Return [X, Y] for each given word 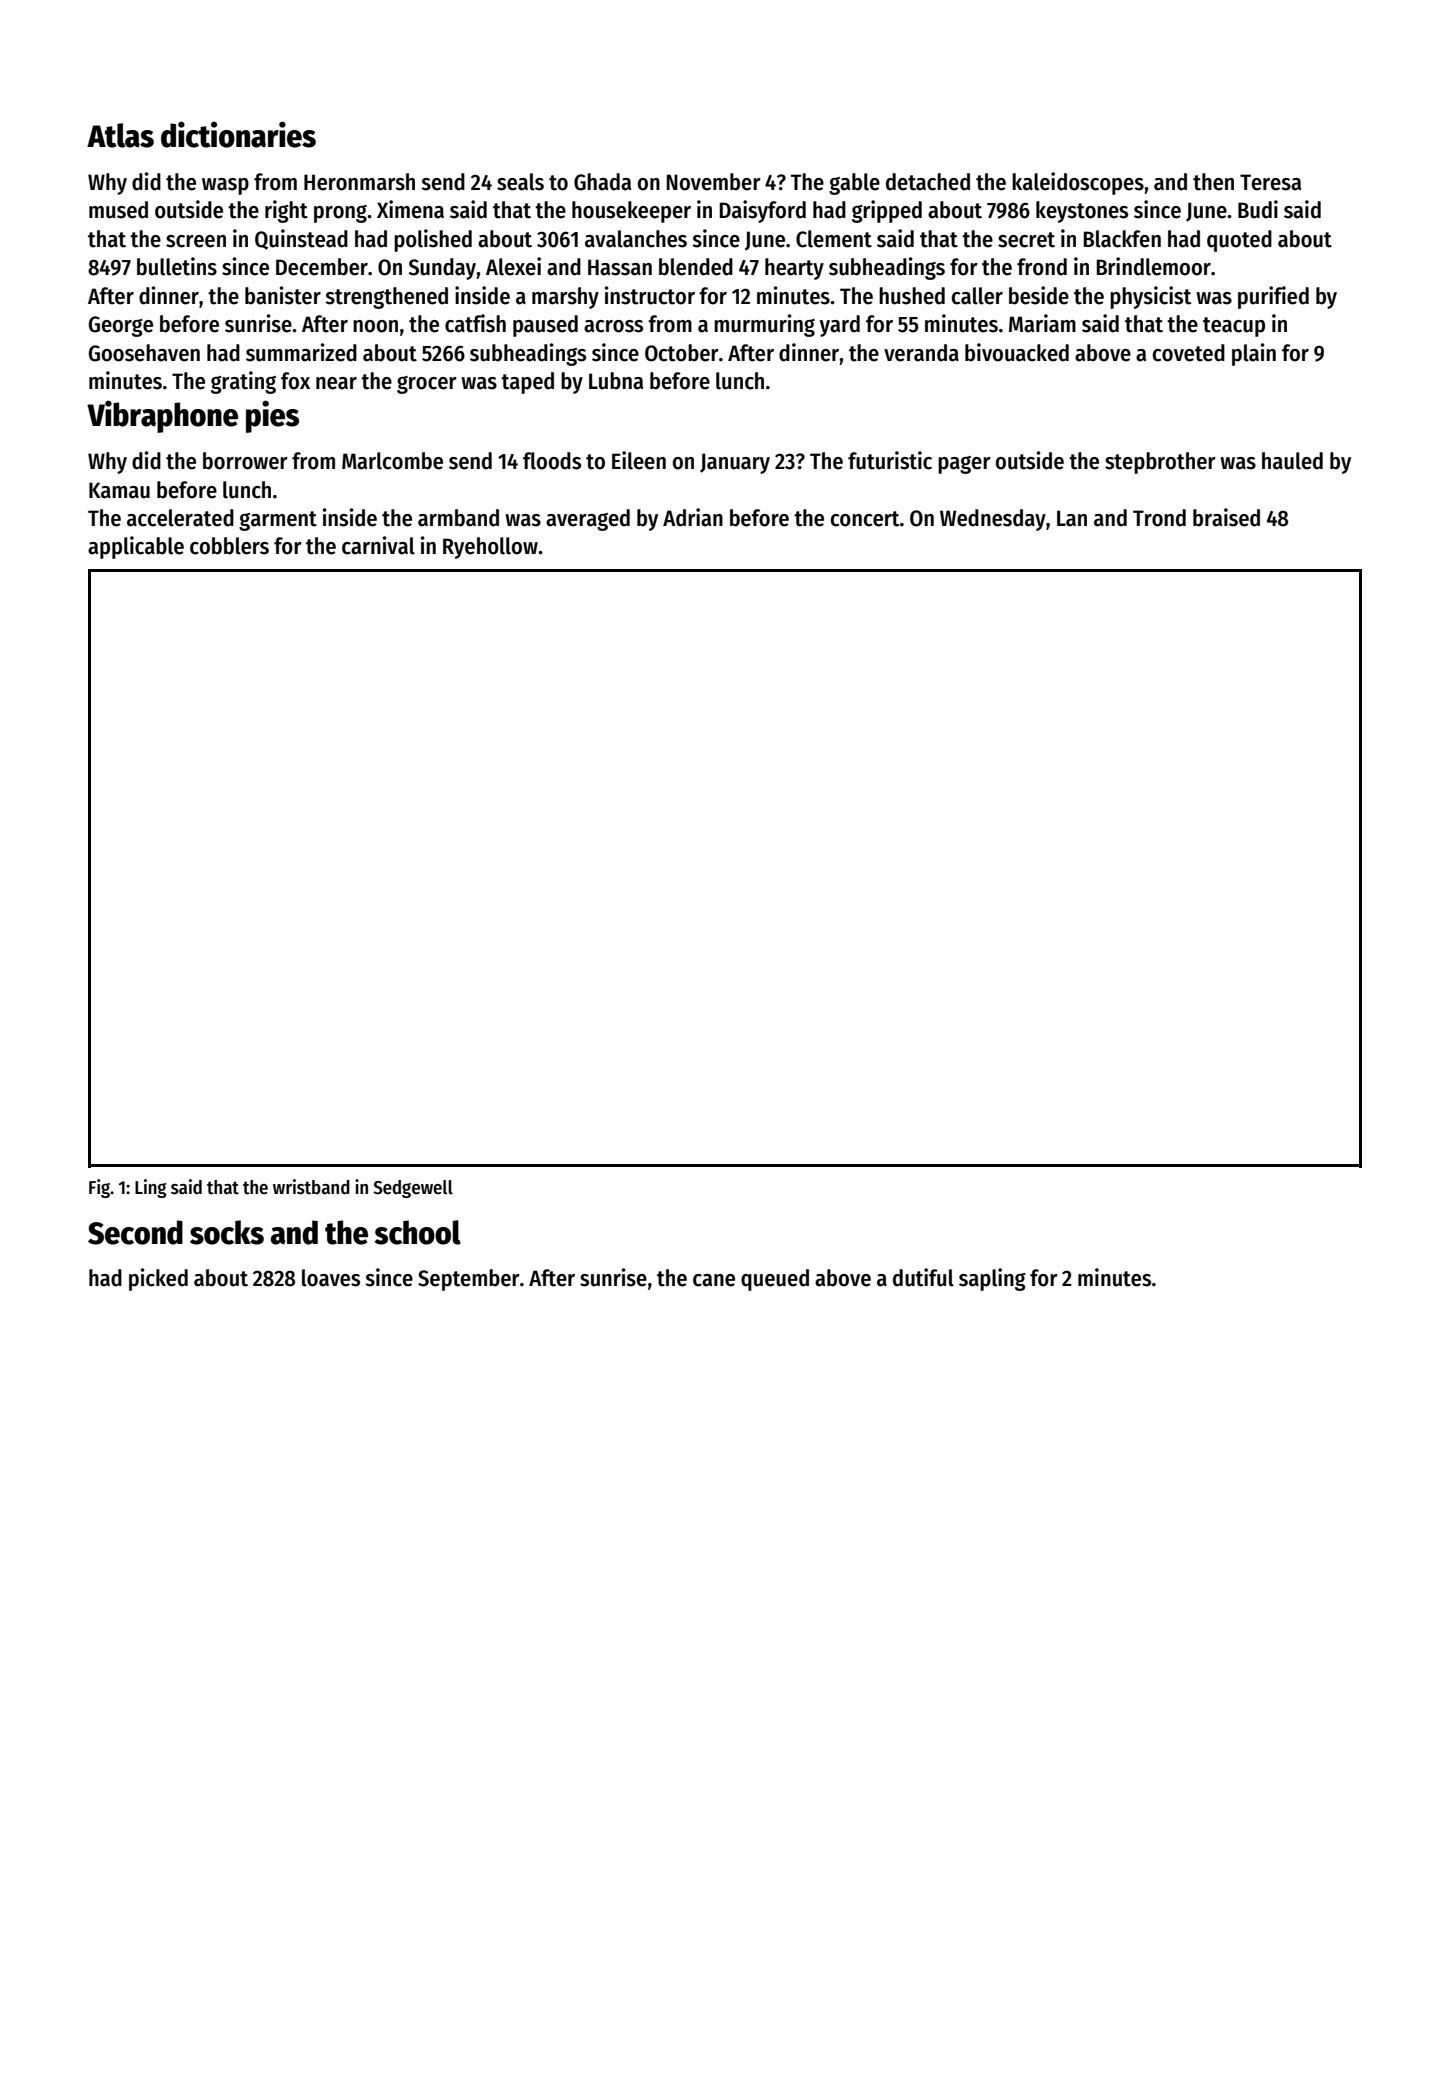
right [286, 211]
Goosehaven [144, 353]
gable [854, 184]
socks [227, 1232]
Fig [100, 1188]
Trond [1159, 518]
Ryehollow [490, 548]
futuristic [890, 460]
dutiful [923, 1277]
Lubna [616, 381]
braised [1226, 517]
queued [775, 1280]
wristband [311, 1187]
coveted [1189, 353]
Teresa [1270, 182]
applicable [136, 547]
